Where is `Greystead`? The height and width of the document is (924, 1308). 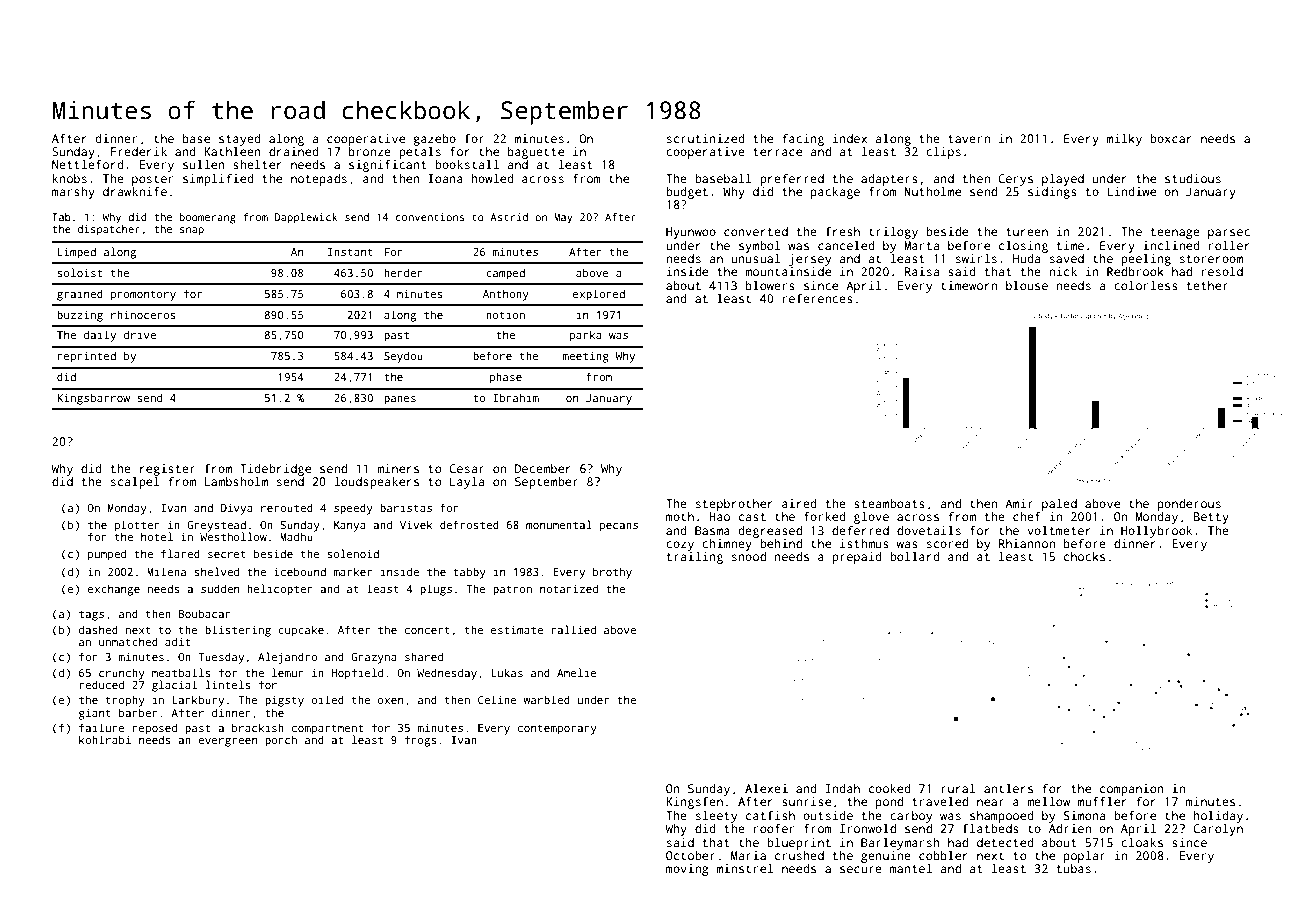
Greystead is located at coordinates (216, 526).
